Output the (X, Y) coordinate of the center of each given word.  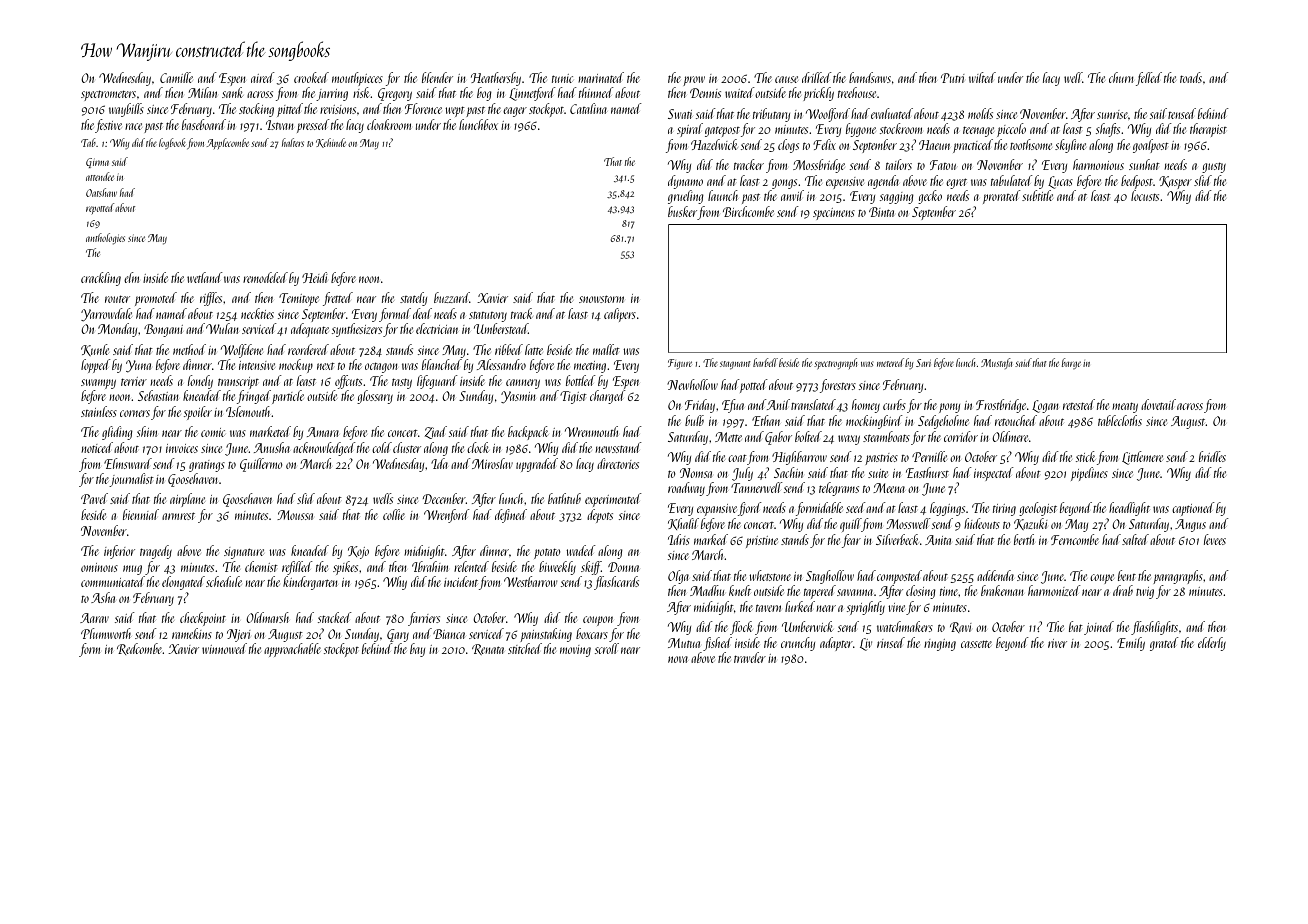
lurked (800, 606)
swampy (98, 384)
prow (694, 81)
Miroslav (492, 463)
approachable (292, 650)
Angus (1190, 525)
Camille (176, 77)
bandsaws (870, 77)
